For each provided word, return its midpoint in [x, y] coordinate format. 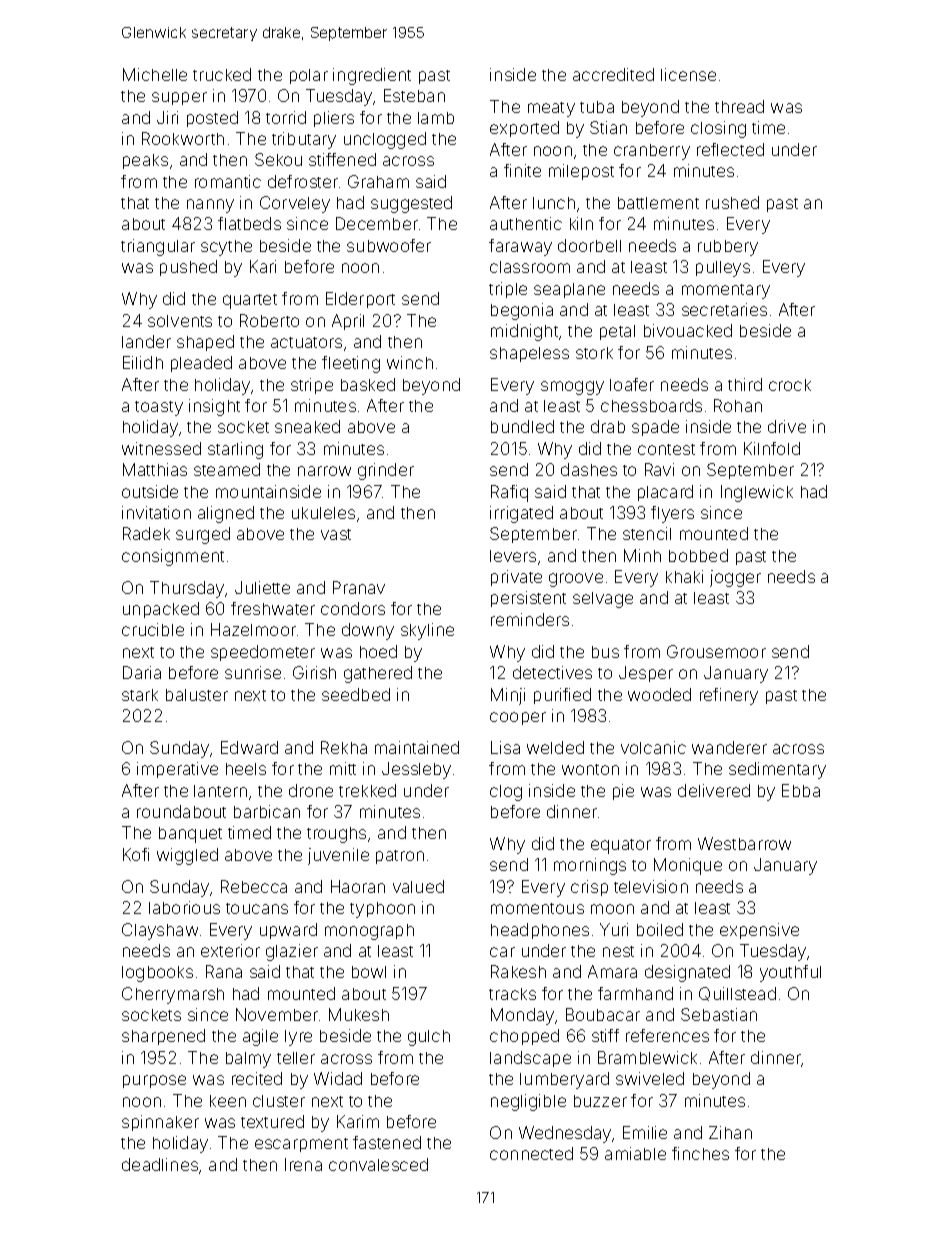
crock [790, 385]
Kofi [136, 854]
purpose [154, 1081]
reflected [730, 149]
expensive [759, 931]
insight [214, 407]
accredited [613, 74]
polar [309, 76]
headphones [540, 931]
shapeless [529, 354]
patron [400, 857]
